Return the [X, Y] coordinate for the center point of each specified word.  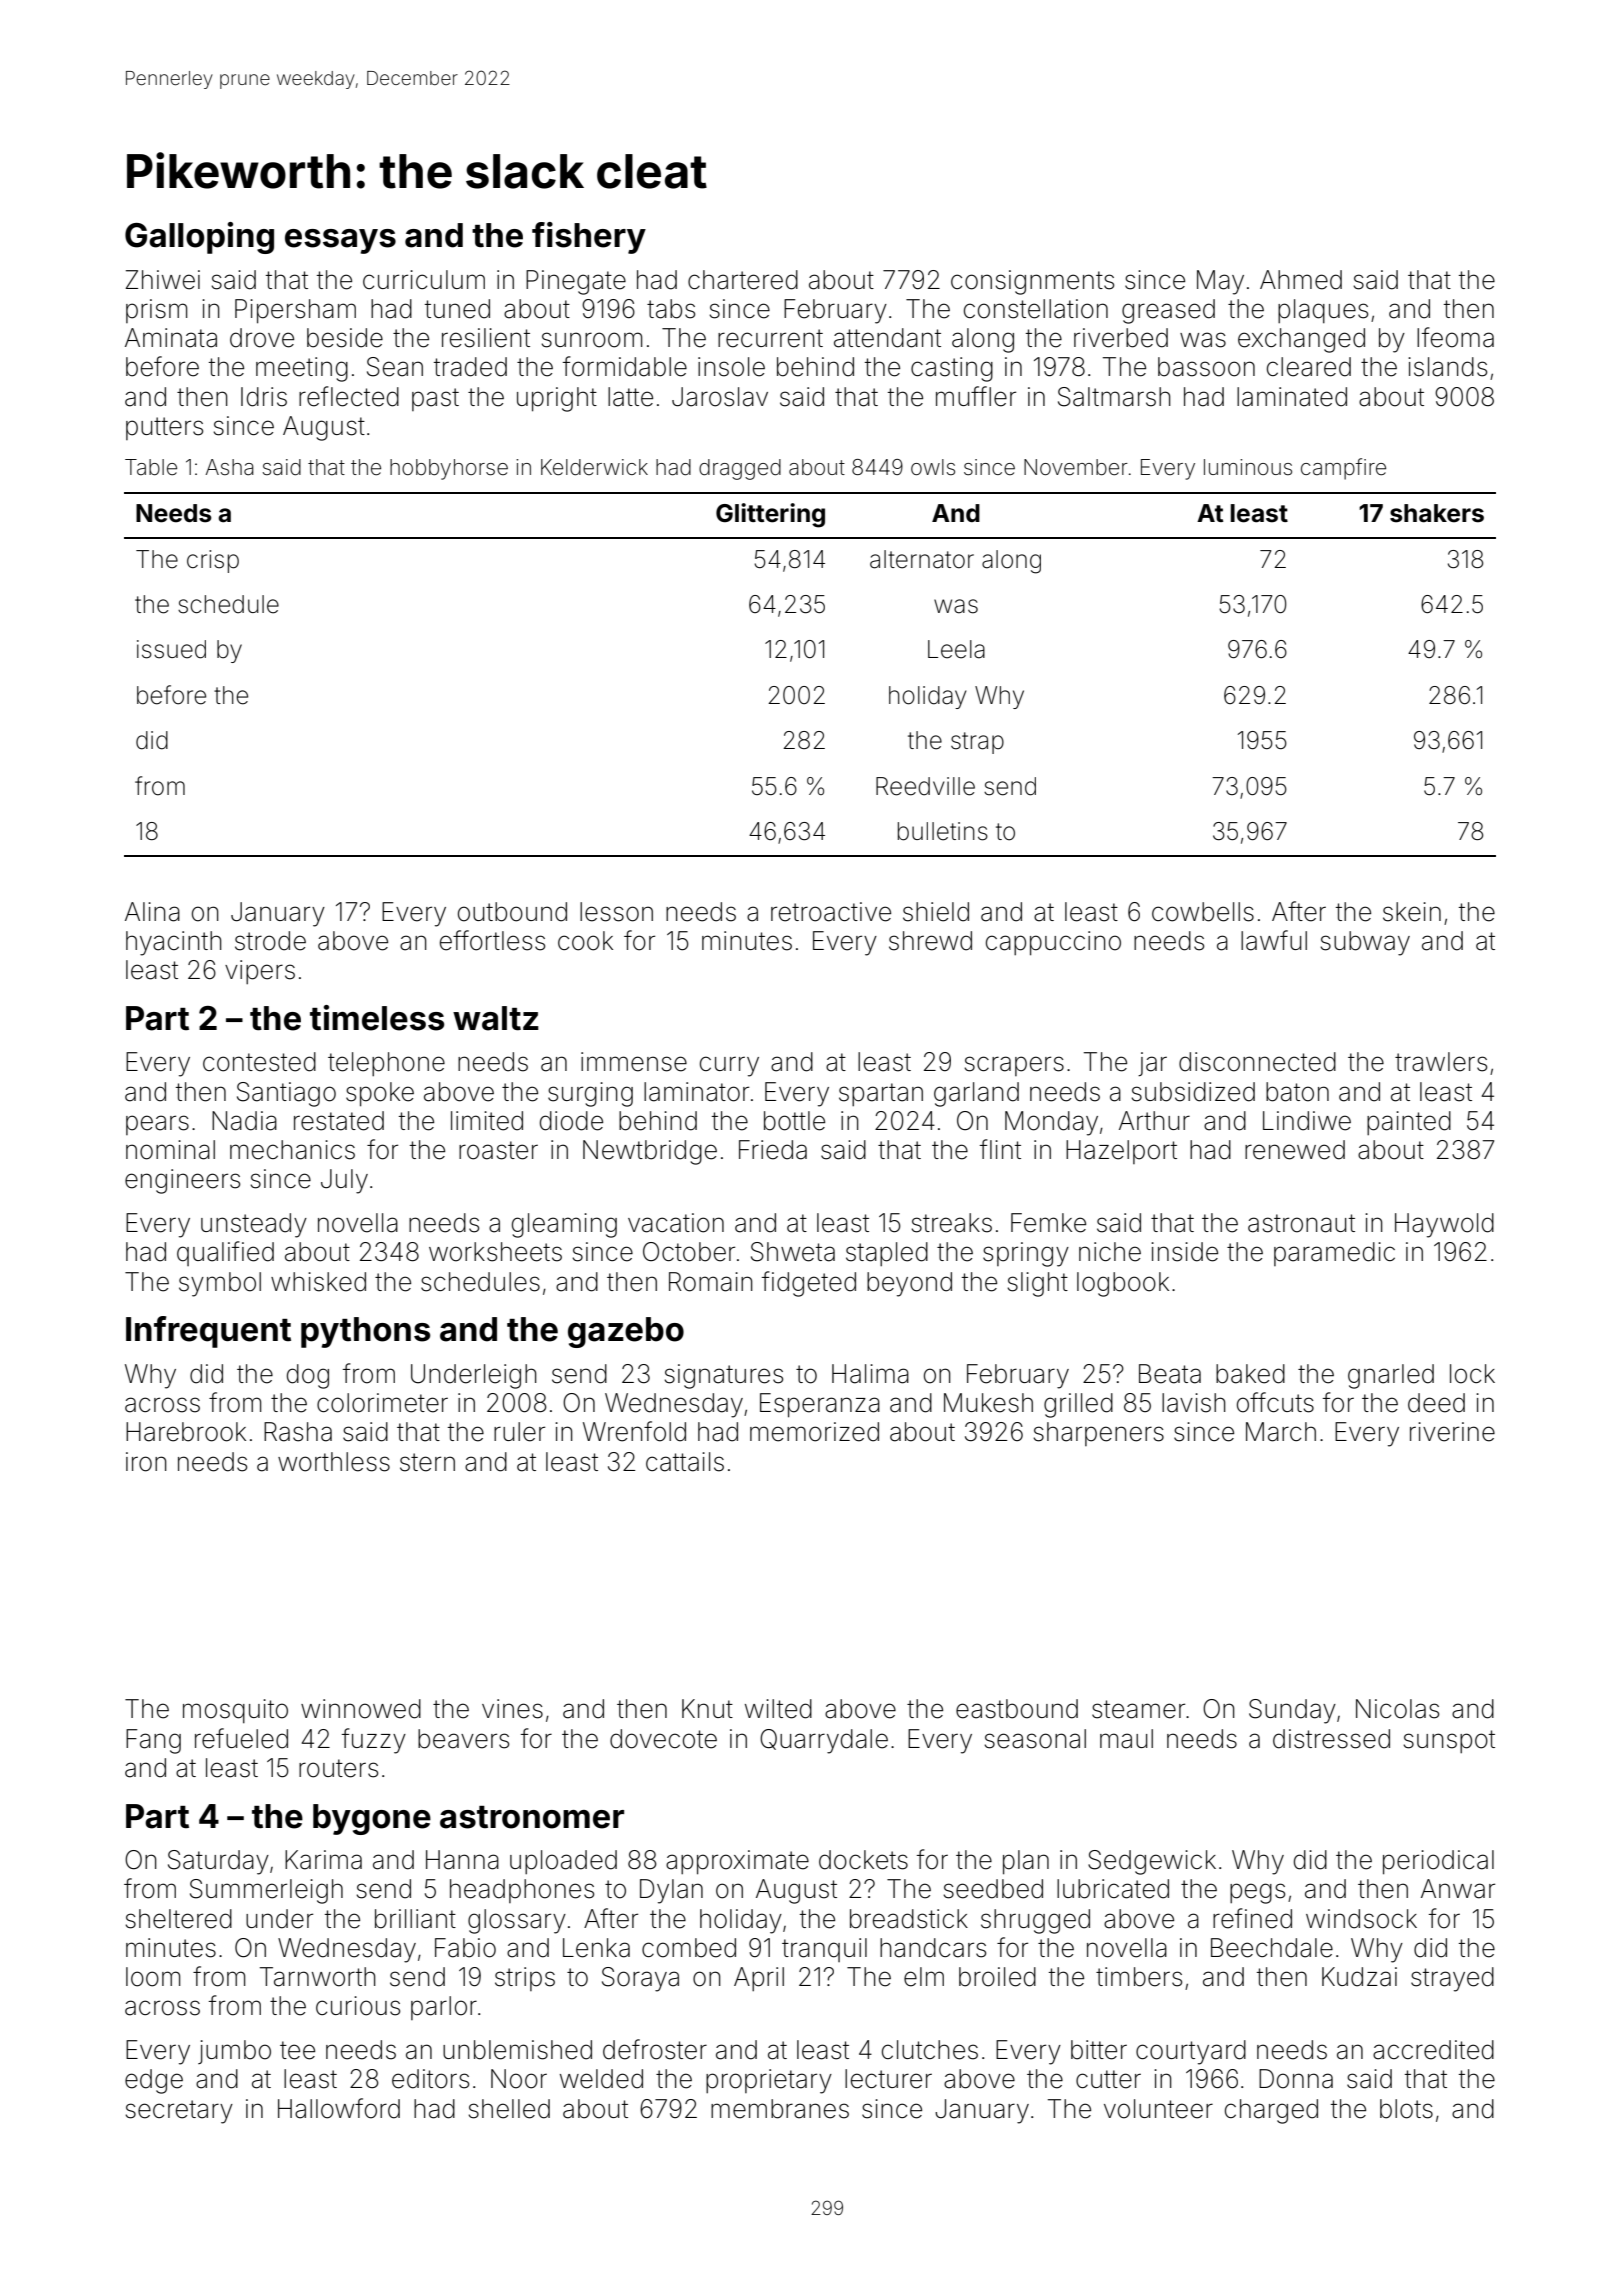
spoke [380, 1094]
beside [345, 338]
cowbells [1203, 912]
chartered [743, 280]
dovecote [663, 1739]
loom [153, 1977]
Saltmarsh [1114, 397]
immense [634, 1062]
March [1281, 1432]
